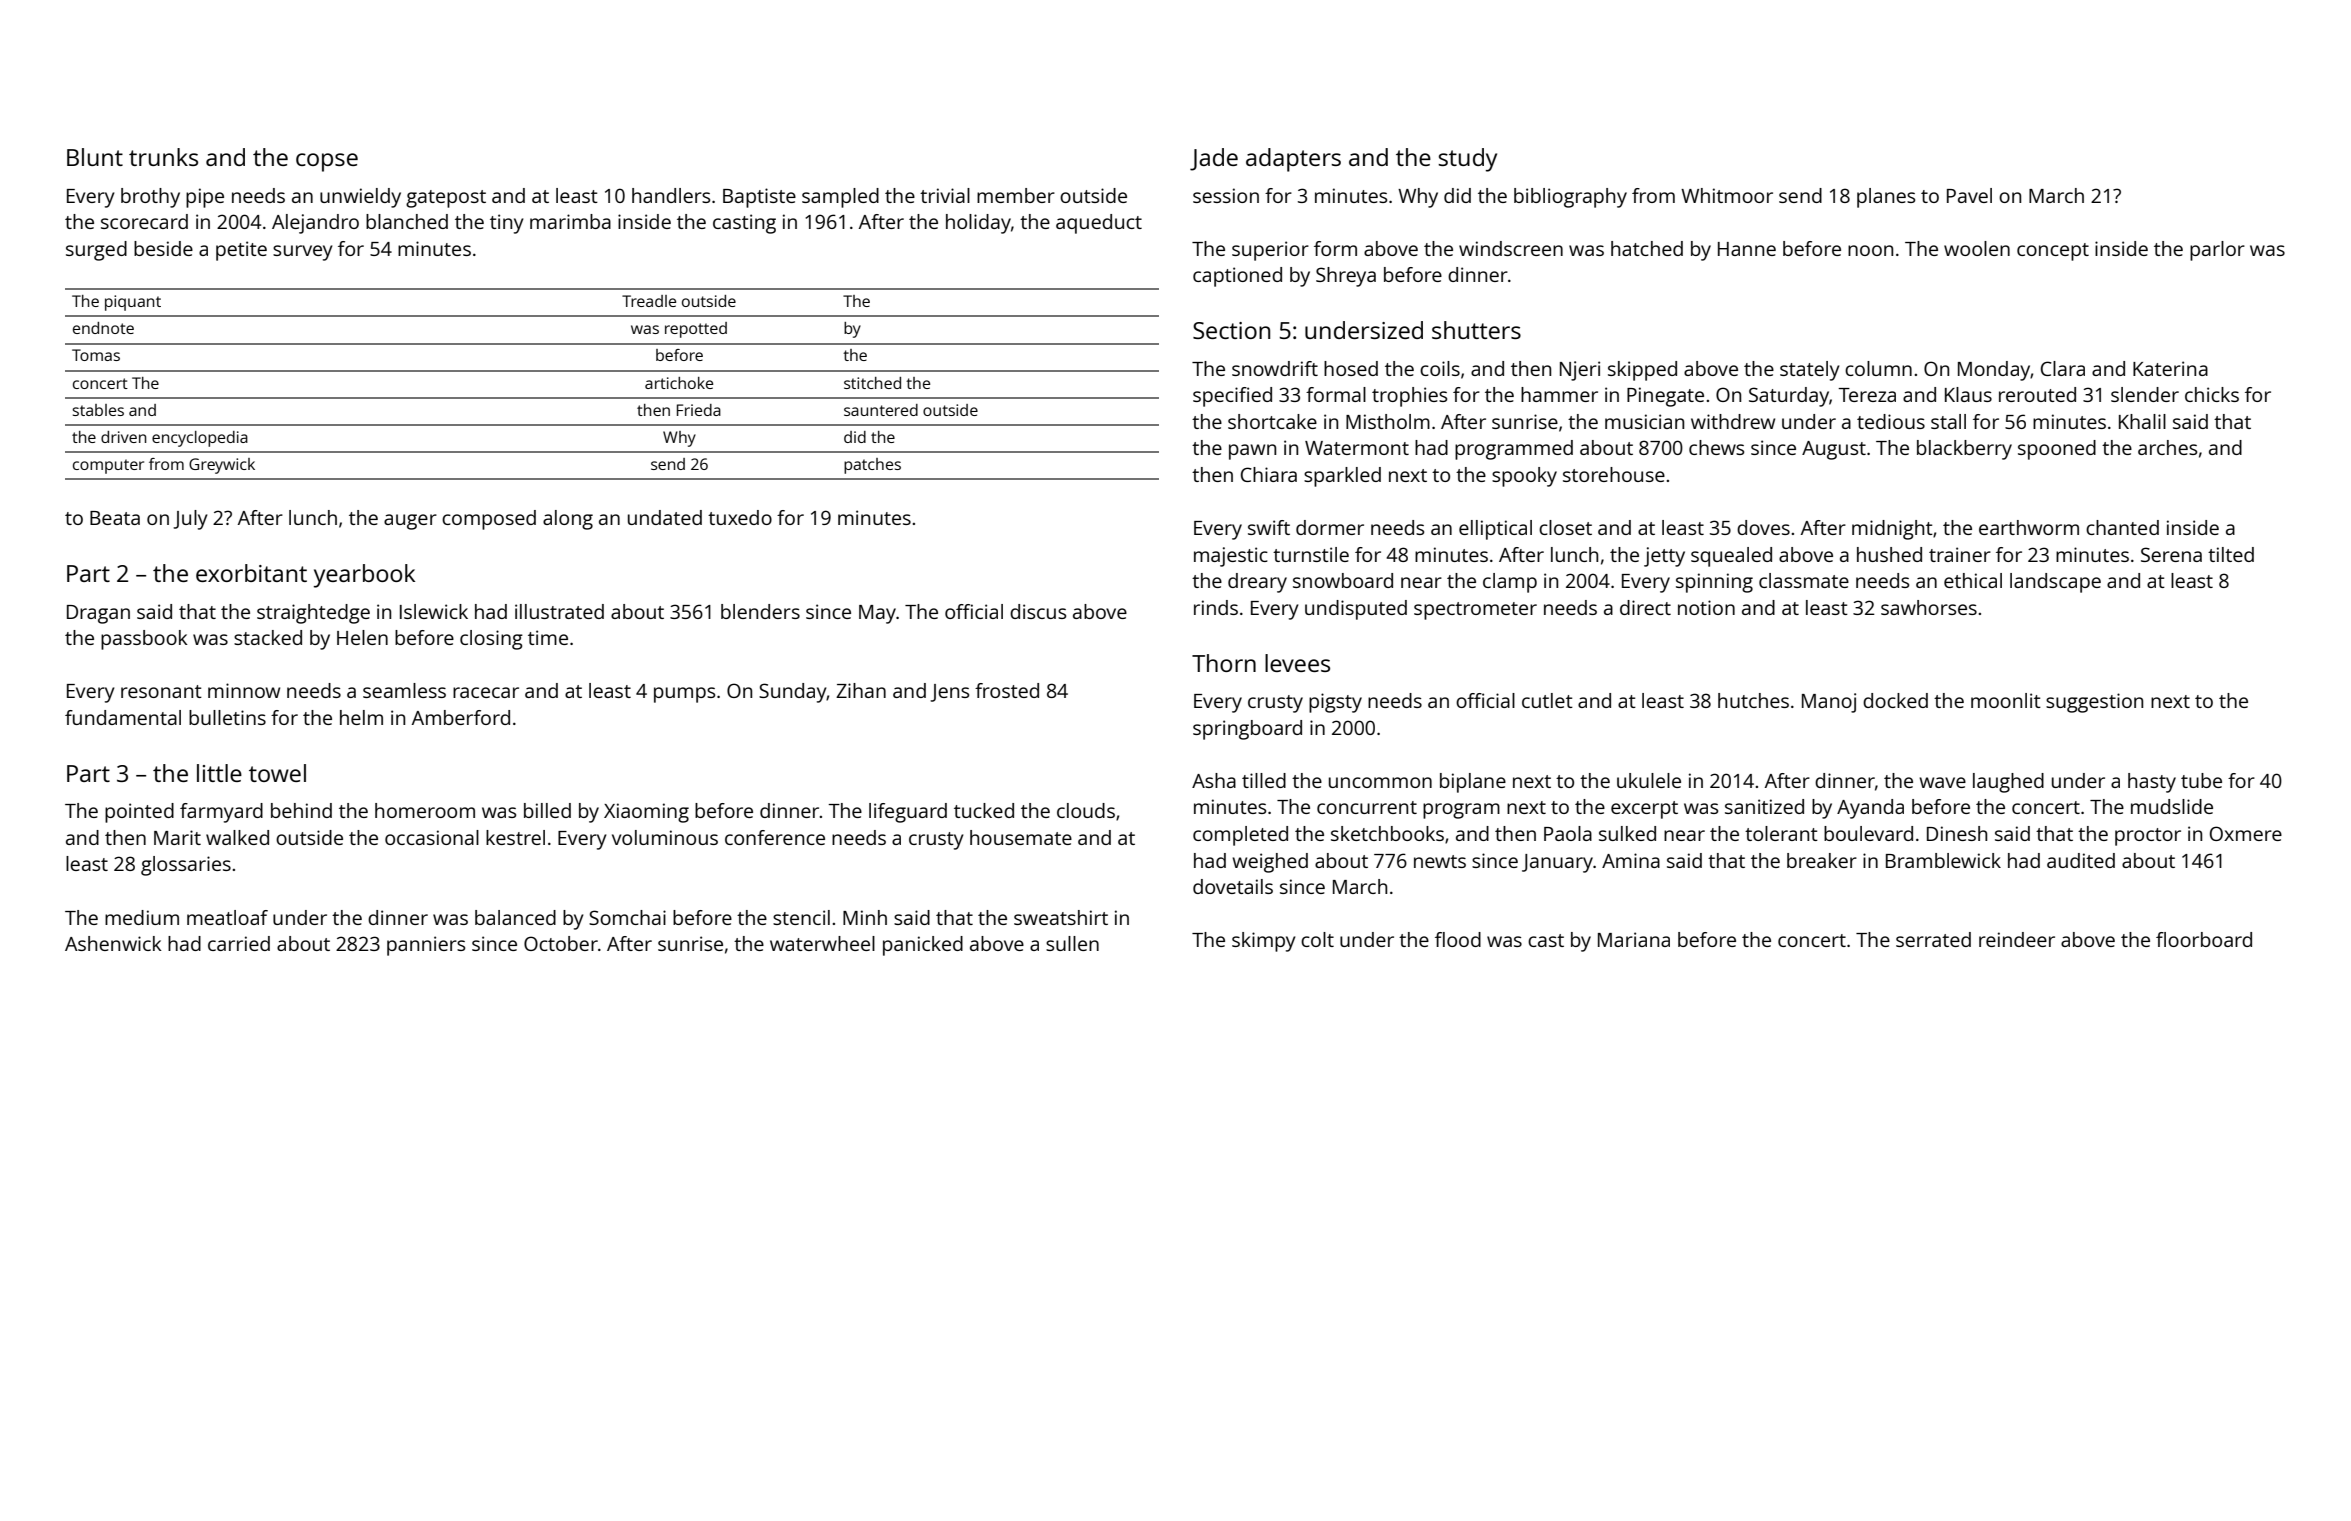  I want to click on August, so click(1834, 450).
